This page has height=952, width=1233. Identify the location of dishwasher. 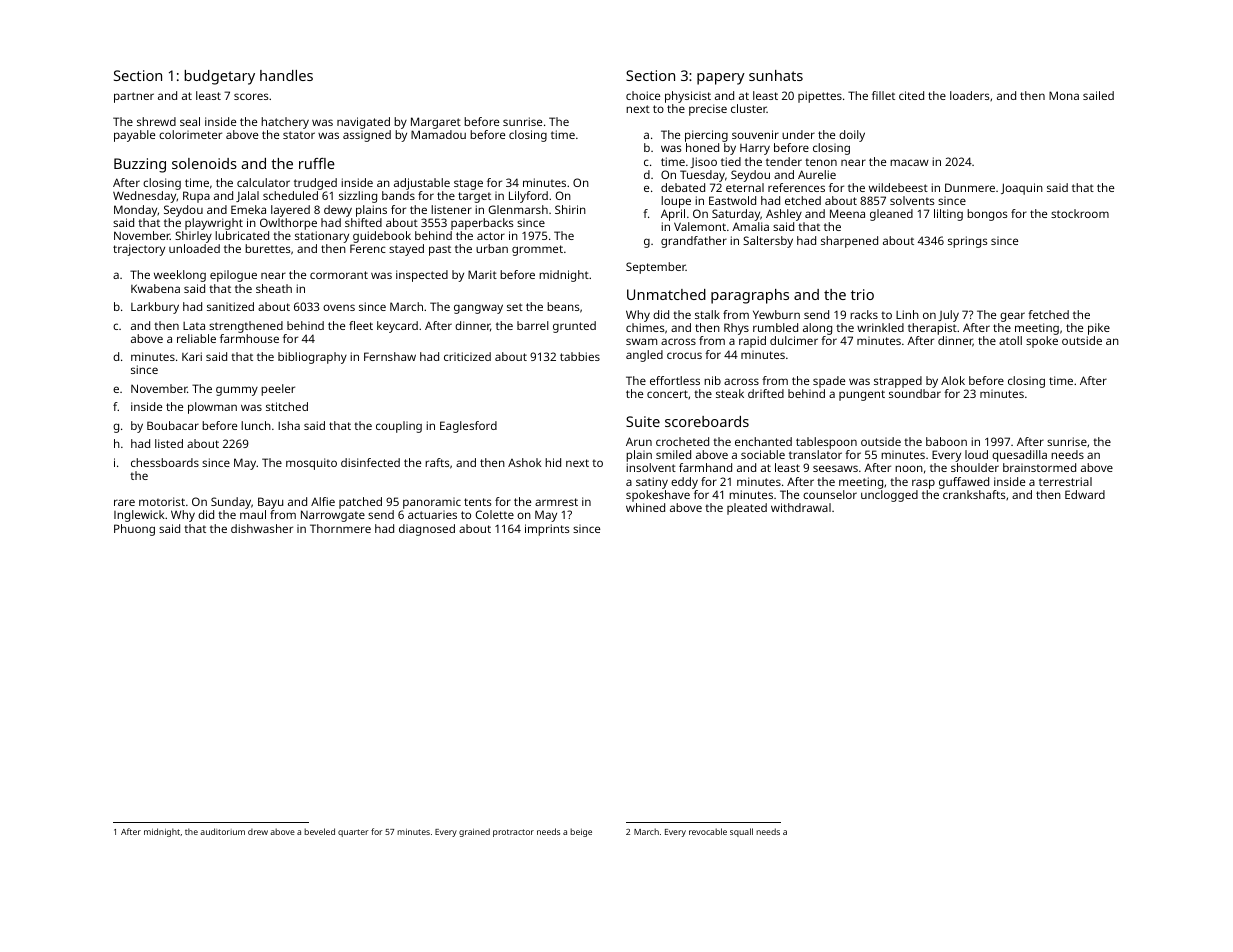
(262, 528).
